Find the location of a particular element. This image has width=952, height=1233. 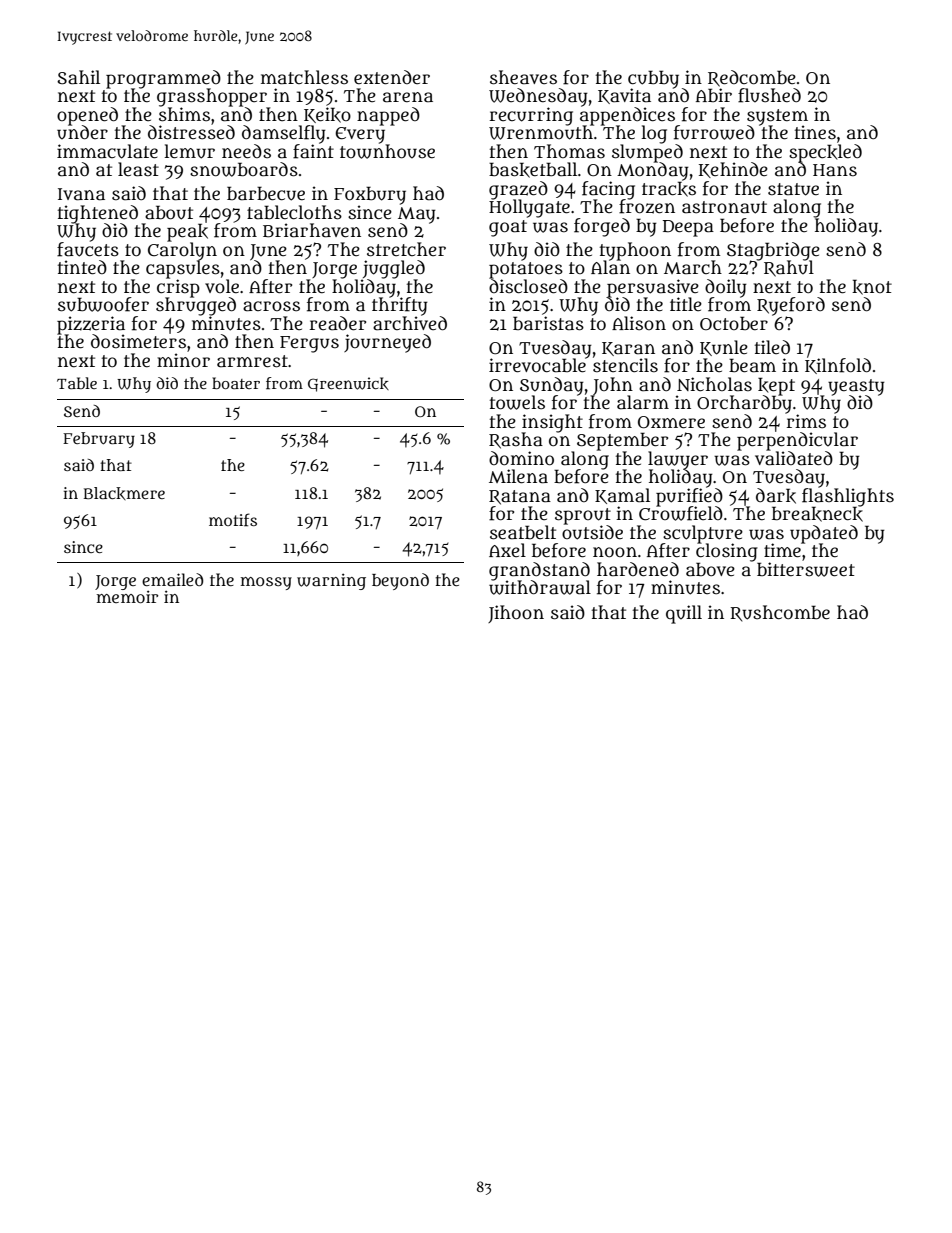

Greenwick is located at coordinates (348, 384).
